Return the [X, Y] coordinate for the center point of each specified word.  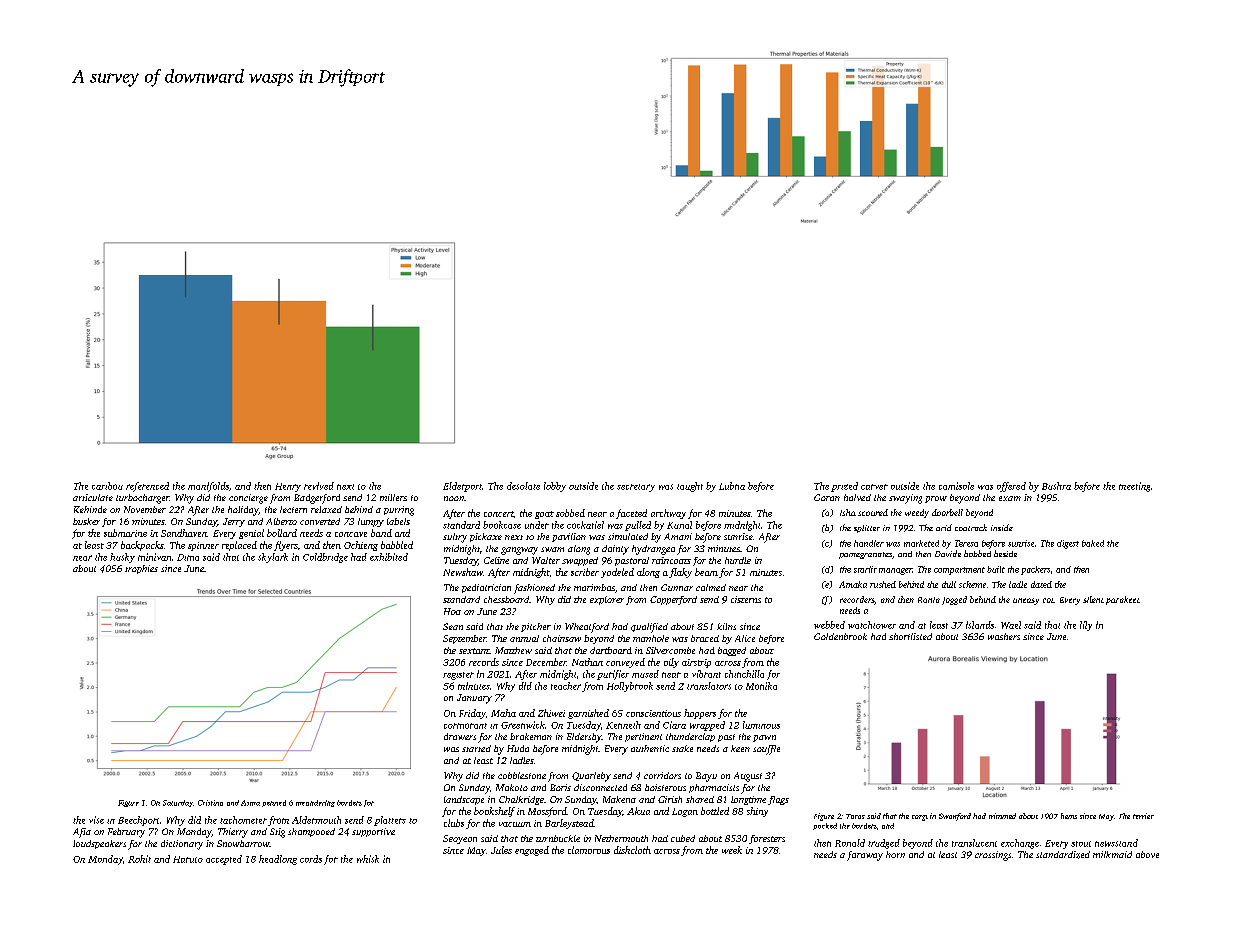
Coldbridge [325, 558]
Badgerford [317, 499]
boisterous [665, 787]
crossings [993, 856]
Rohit [139, 859]
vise [96, 820]
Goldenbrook [840, 636]
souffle [766, 750]
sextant [474, 651]
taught [690, 487]
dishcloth [632, 850]
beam [706, 572]
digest [1068, 544]
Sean [453, 626]
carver [874, 487]
